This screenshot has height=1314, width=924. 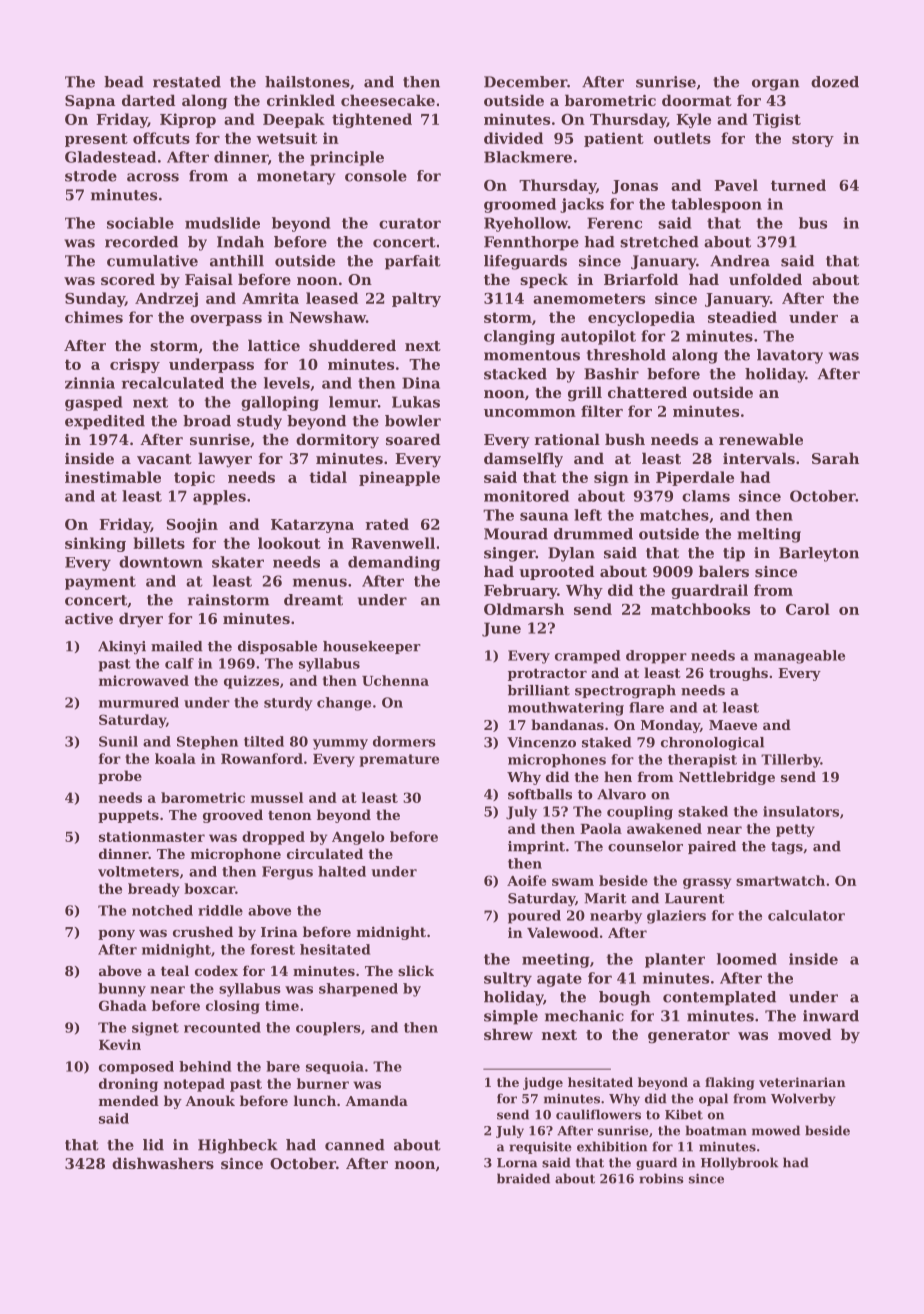 I want to click on broad, so click(x=207, y=421).
